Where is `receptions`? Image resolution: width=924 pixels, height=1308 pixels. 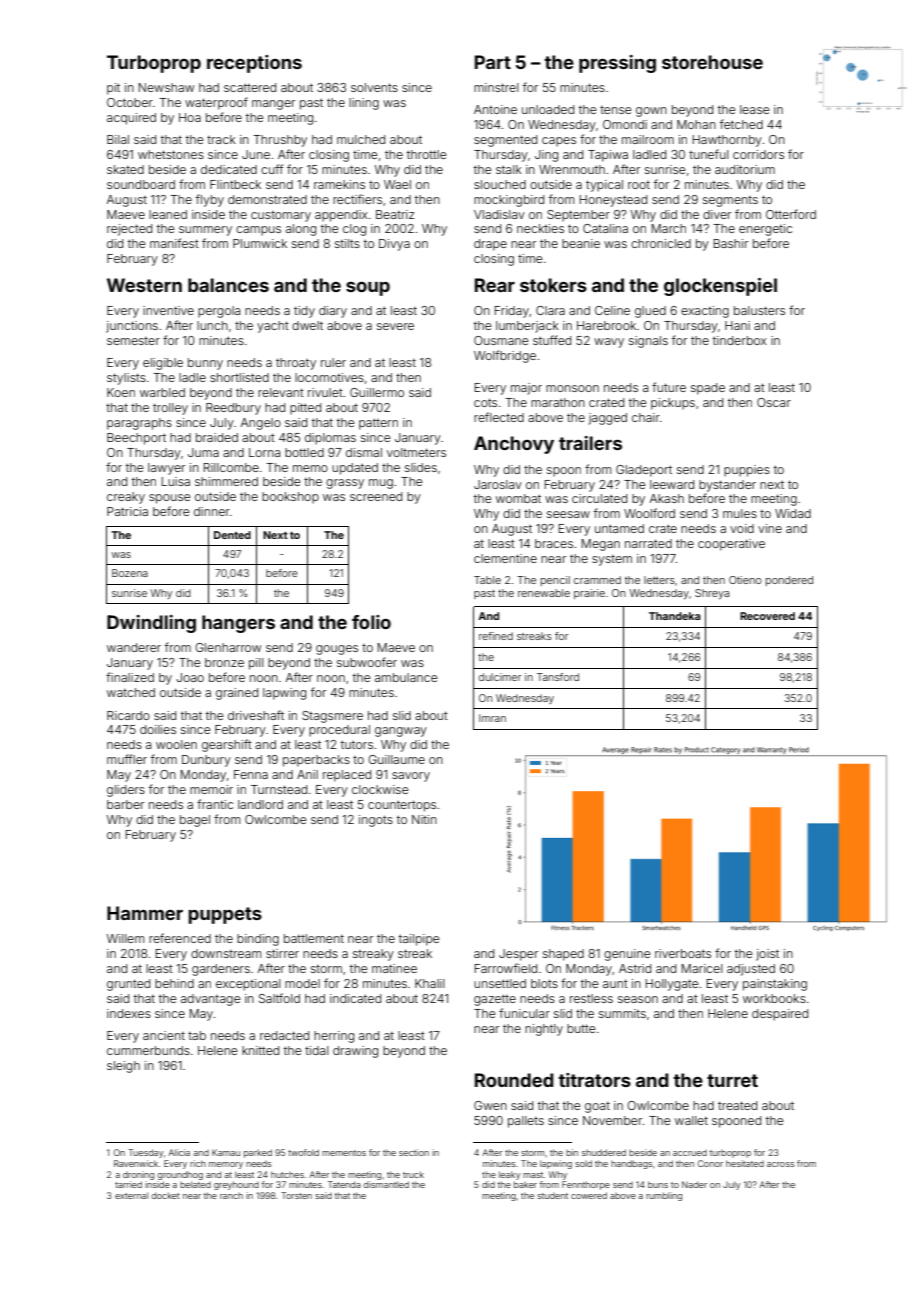
receptions is located at coordinates (254, 64).
